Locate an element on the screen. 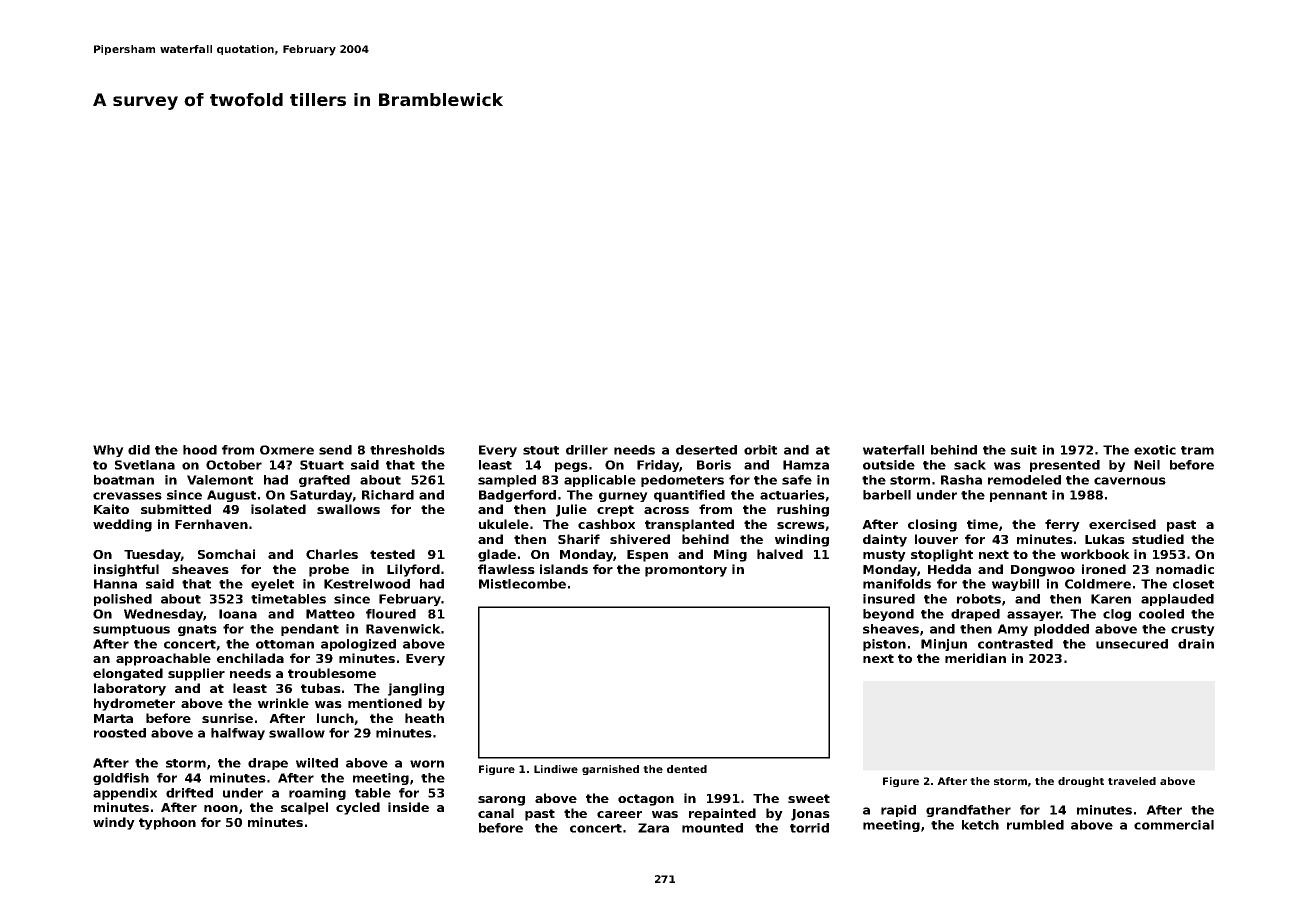 The width and height of the screenshot is (1308, 924). drought is located at coordinates (1081, 782).
